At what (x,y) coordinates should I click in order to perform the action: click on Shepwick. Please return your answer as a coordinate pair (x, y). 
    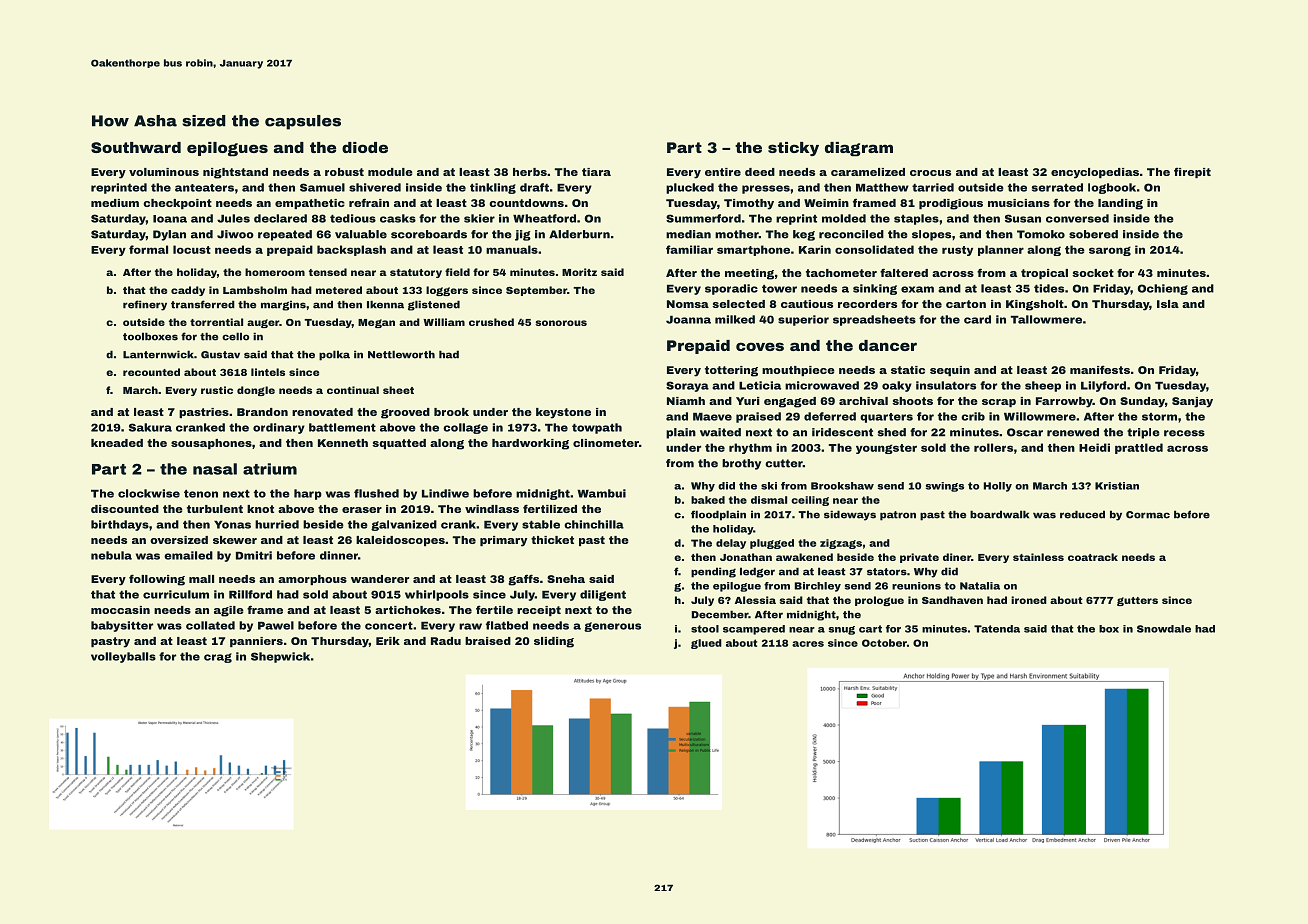
    Looking at the image, I should click on (280, 657).
